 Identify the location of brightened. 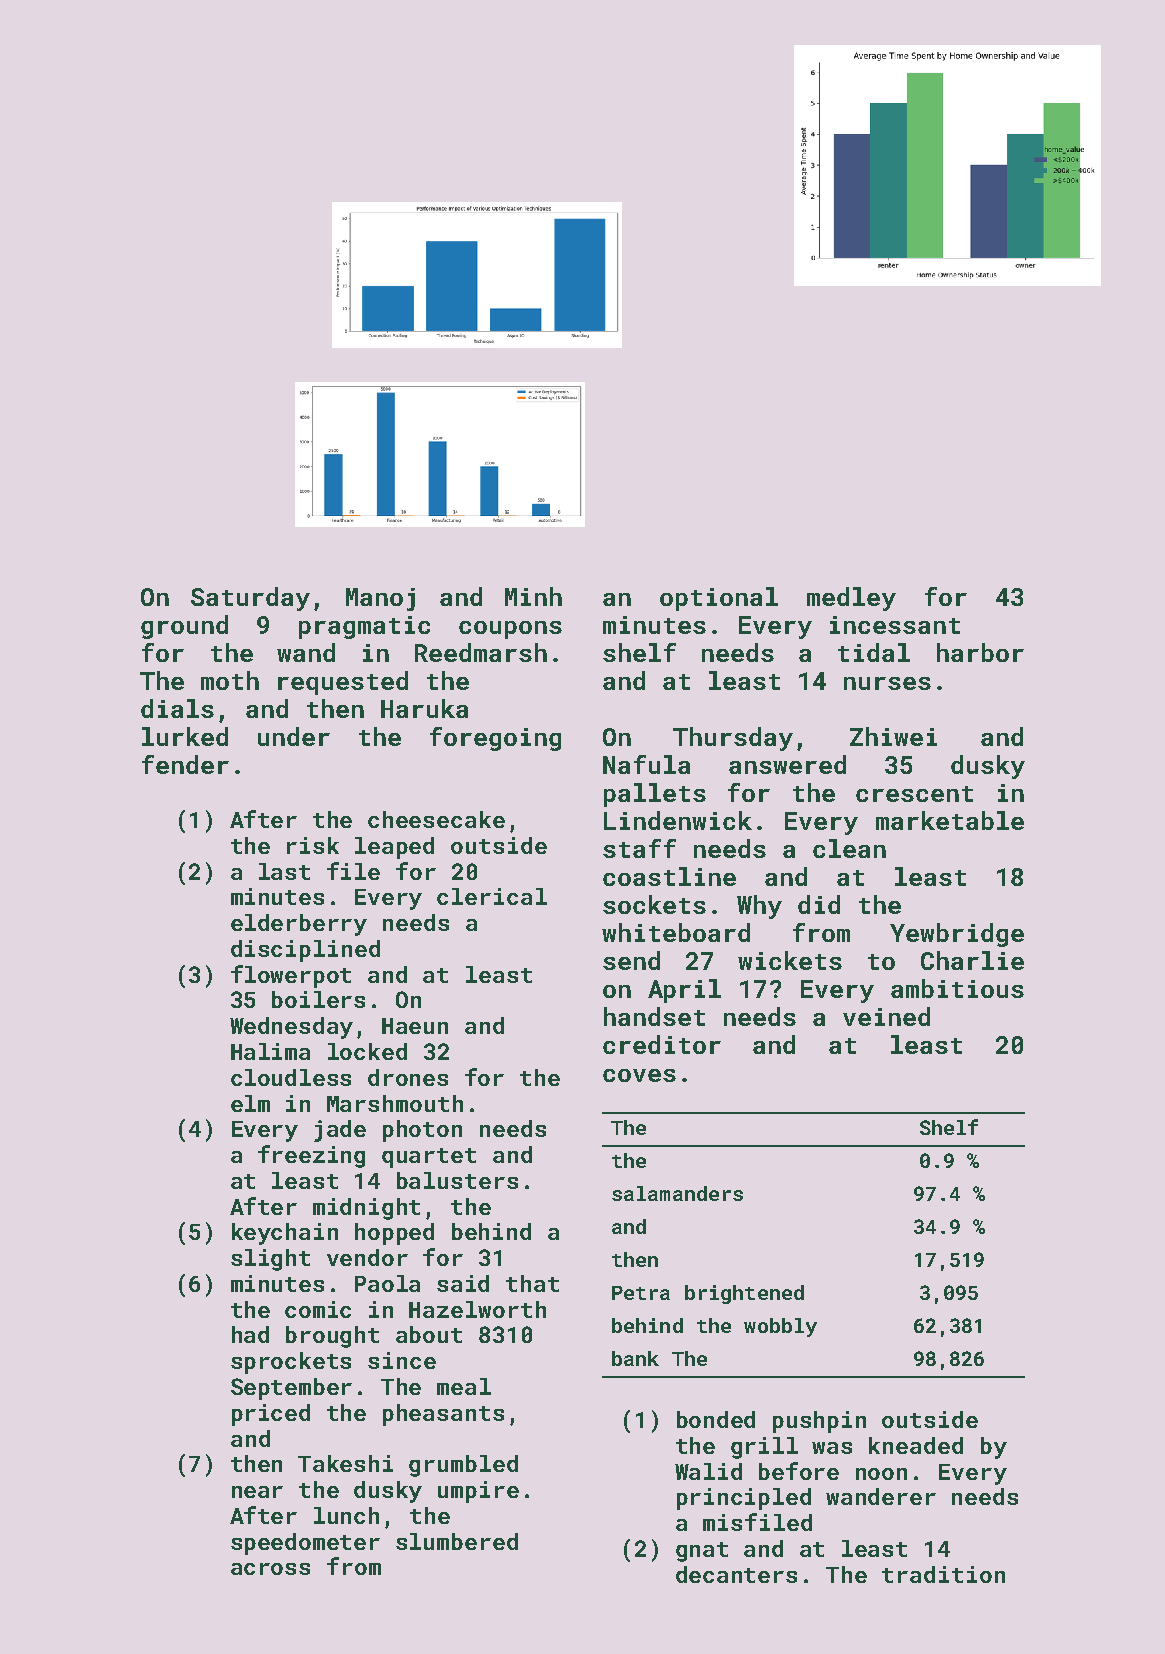
(744, 1294).
